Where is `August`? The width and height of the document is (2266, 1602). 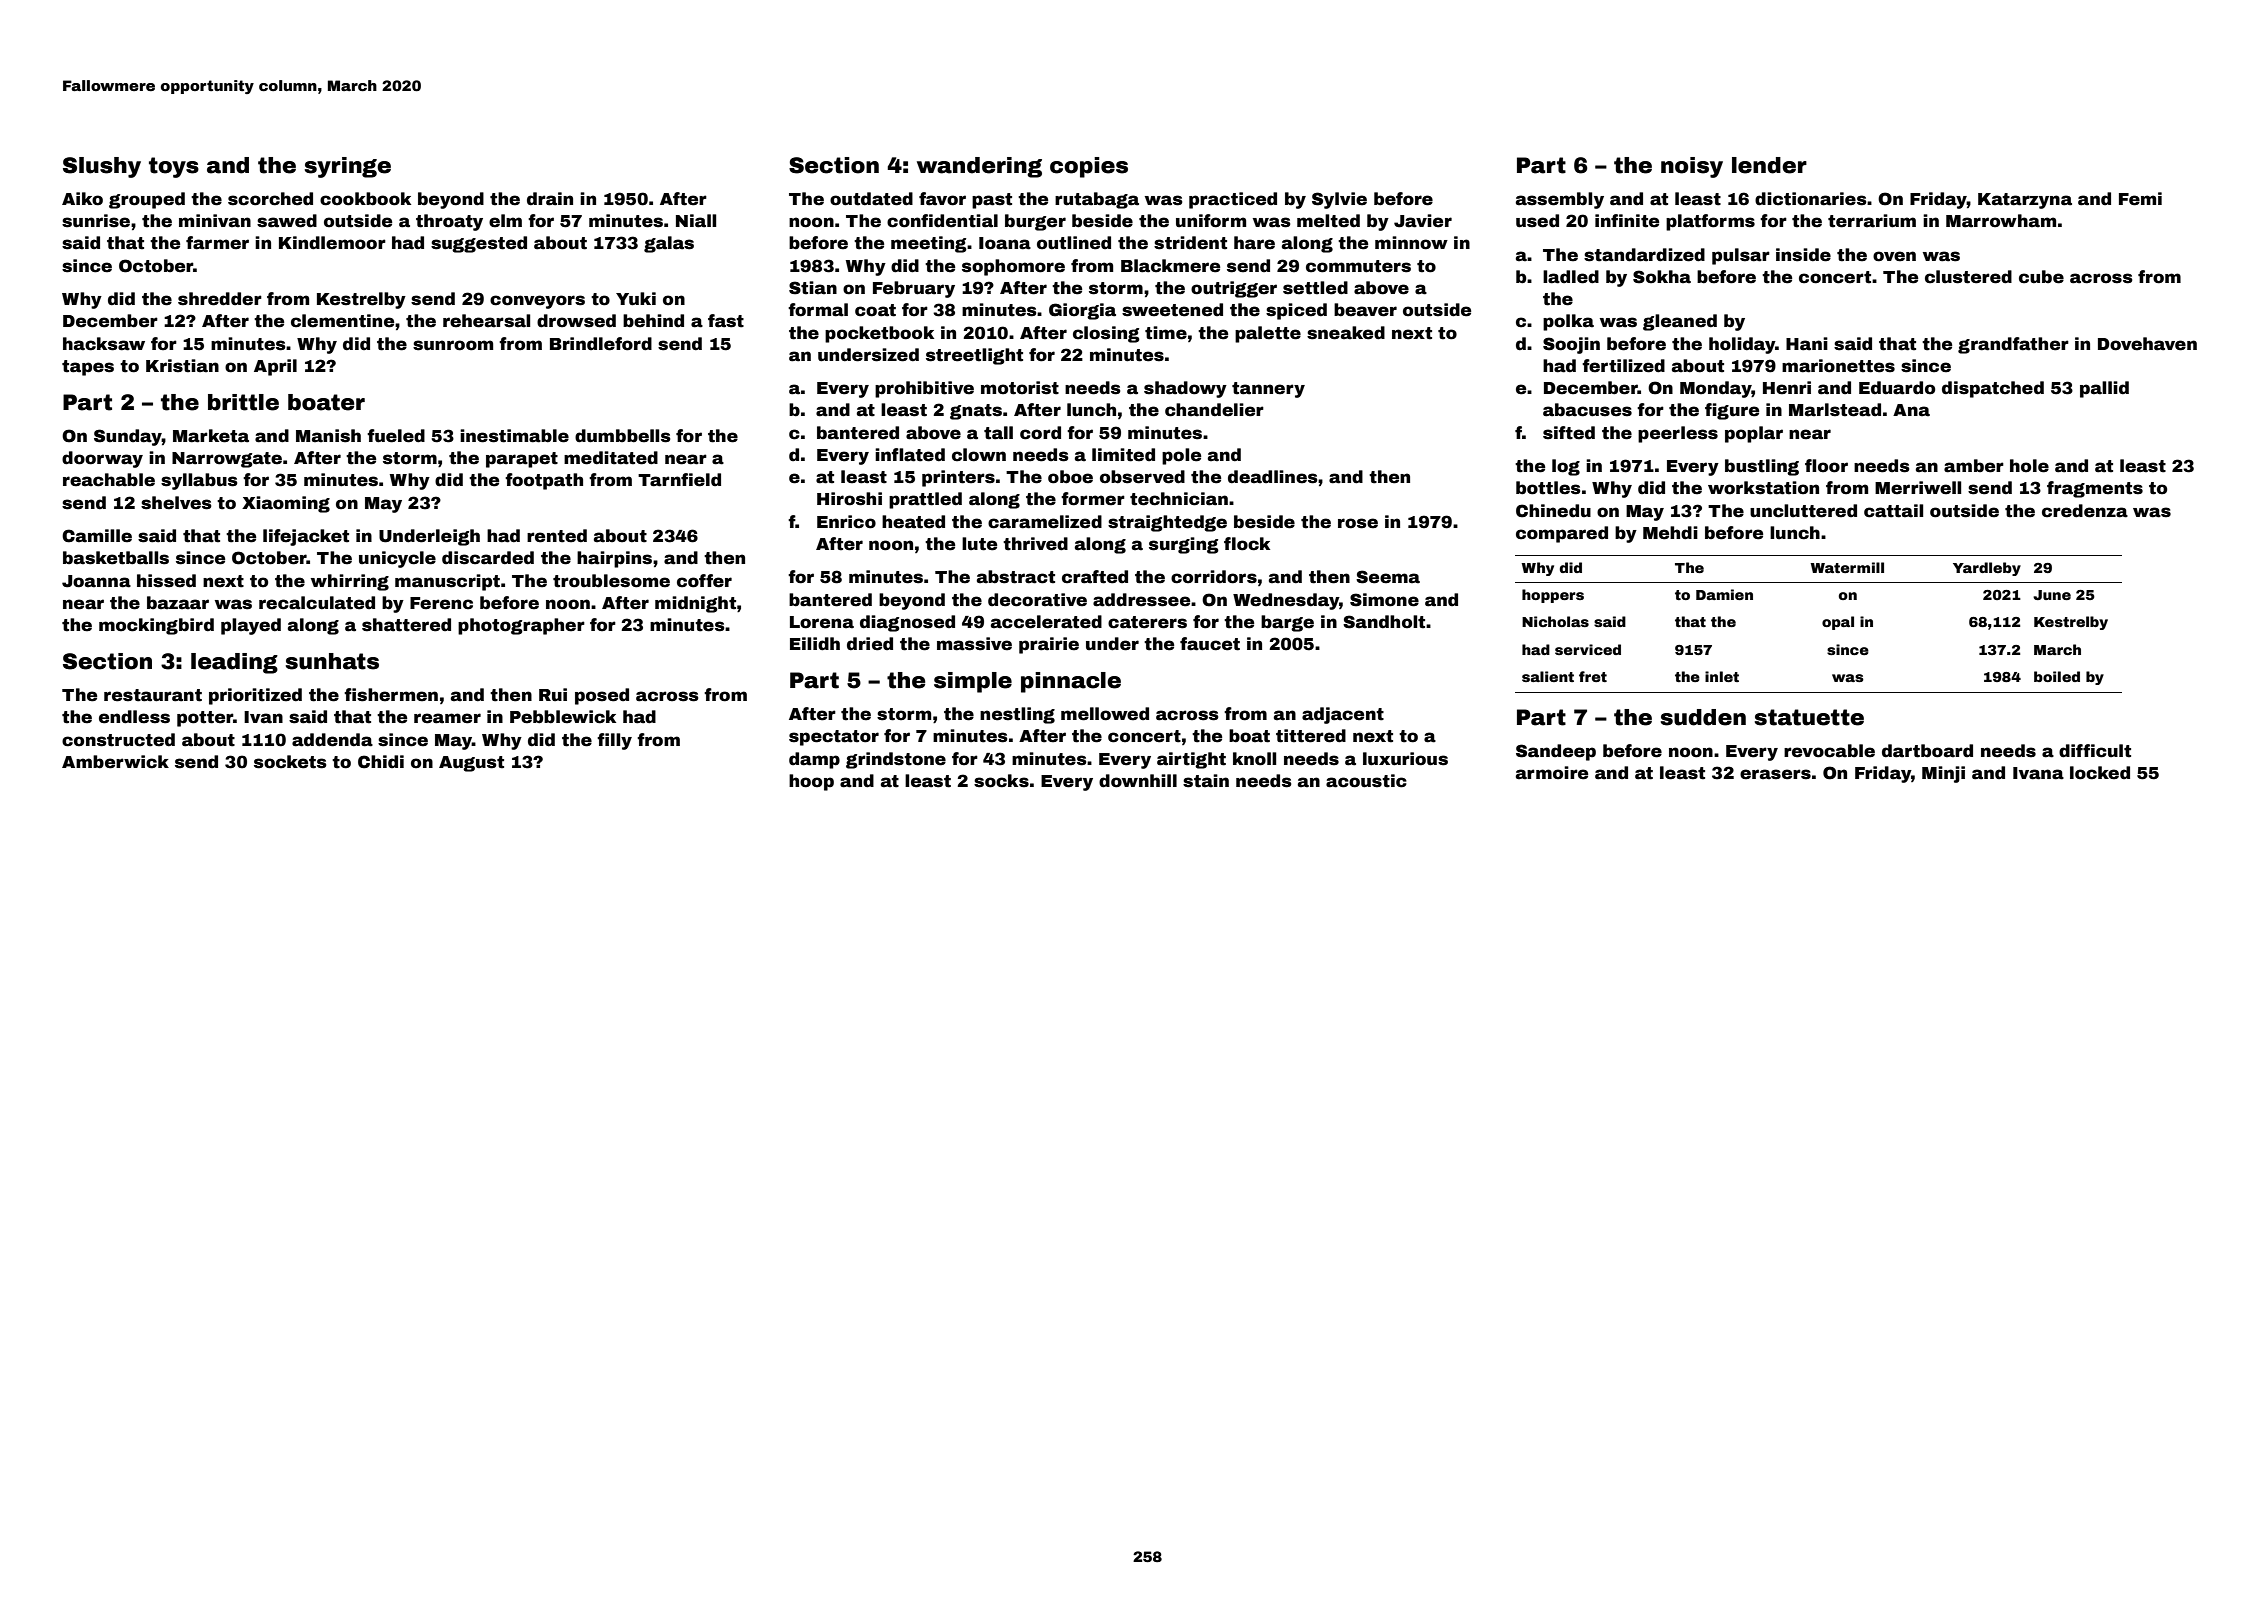 August is located at coordinates (471, 764).
